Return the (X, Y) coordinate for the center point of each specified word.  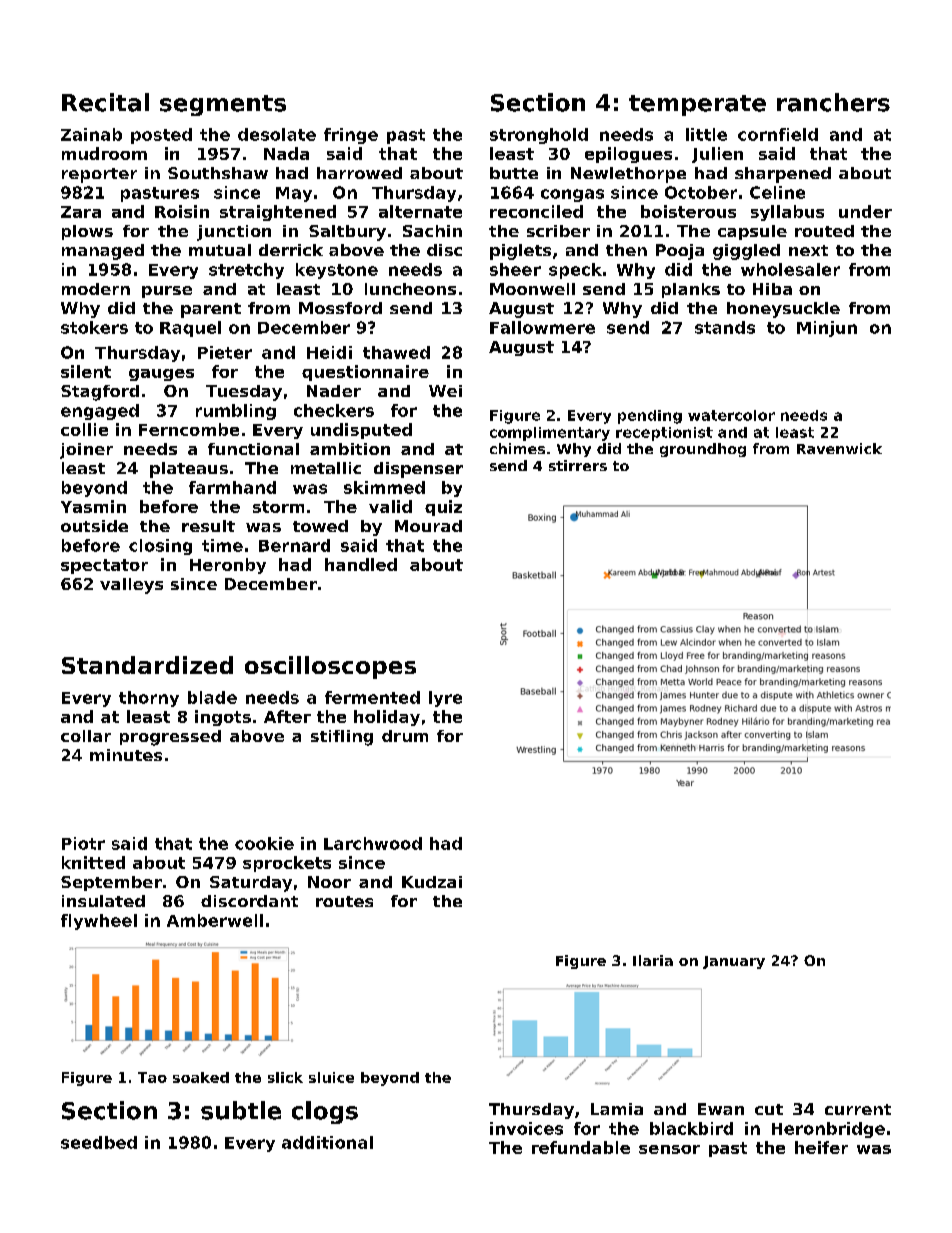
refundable (581, 1147)
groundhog (703, 450)
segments (223, 105)
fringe (351, 136)
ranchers (833, 102)
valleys (131, 586)
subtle (241, 1110)
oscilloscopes (330, 667)
